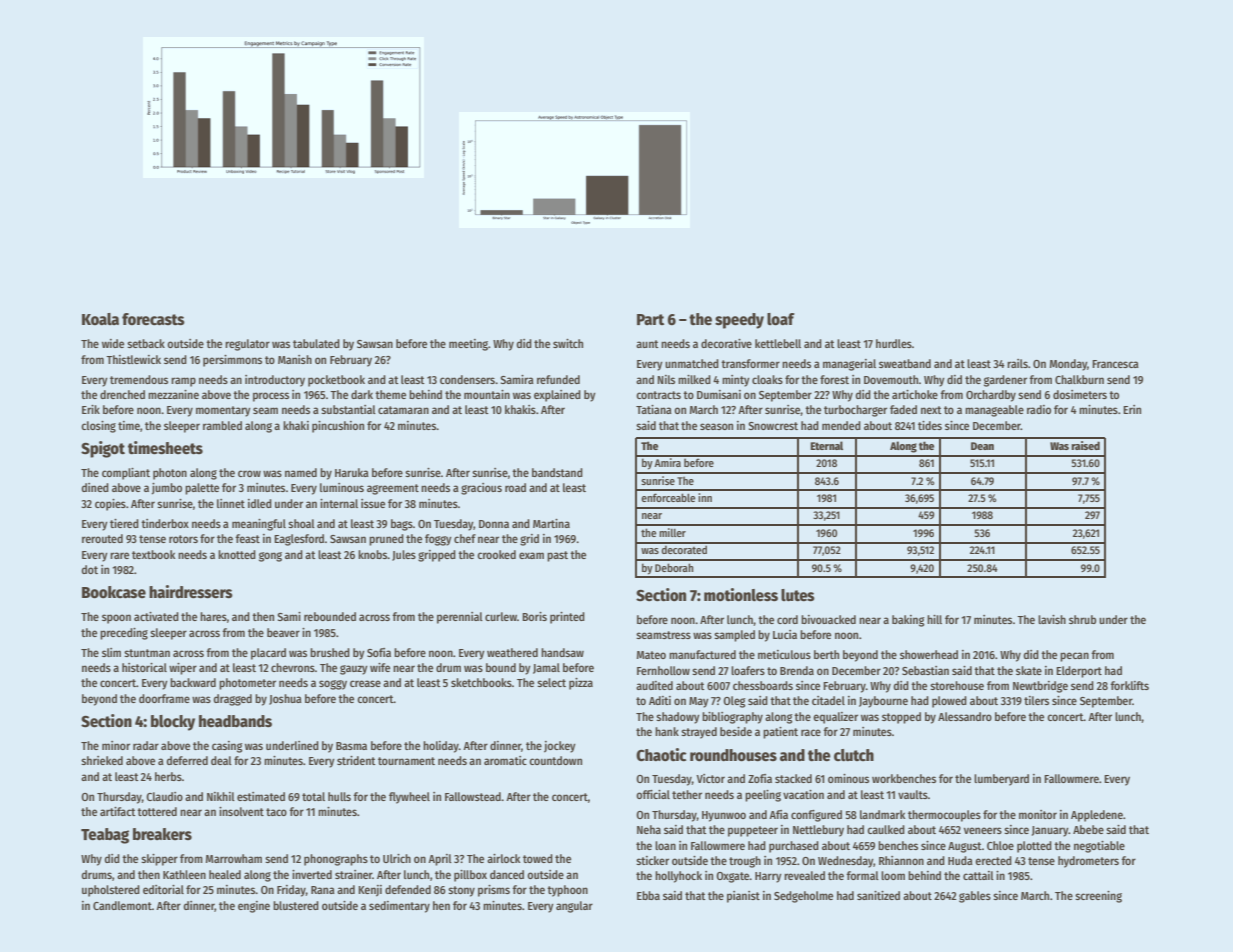  Describe the element at coordinates (574, 907) in the page. I see `angular` at that location.
